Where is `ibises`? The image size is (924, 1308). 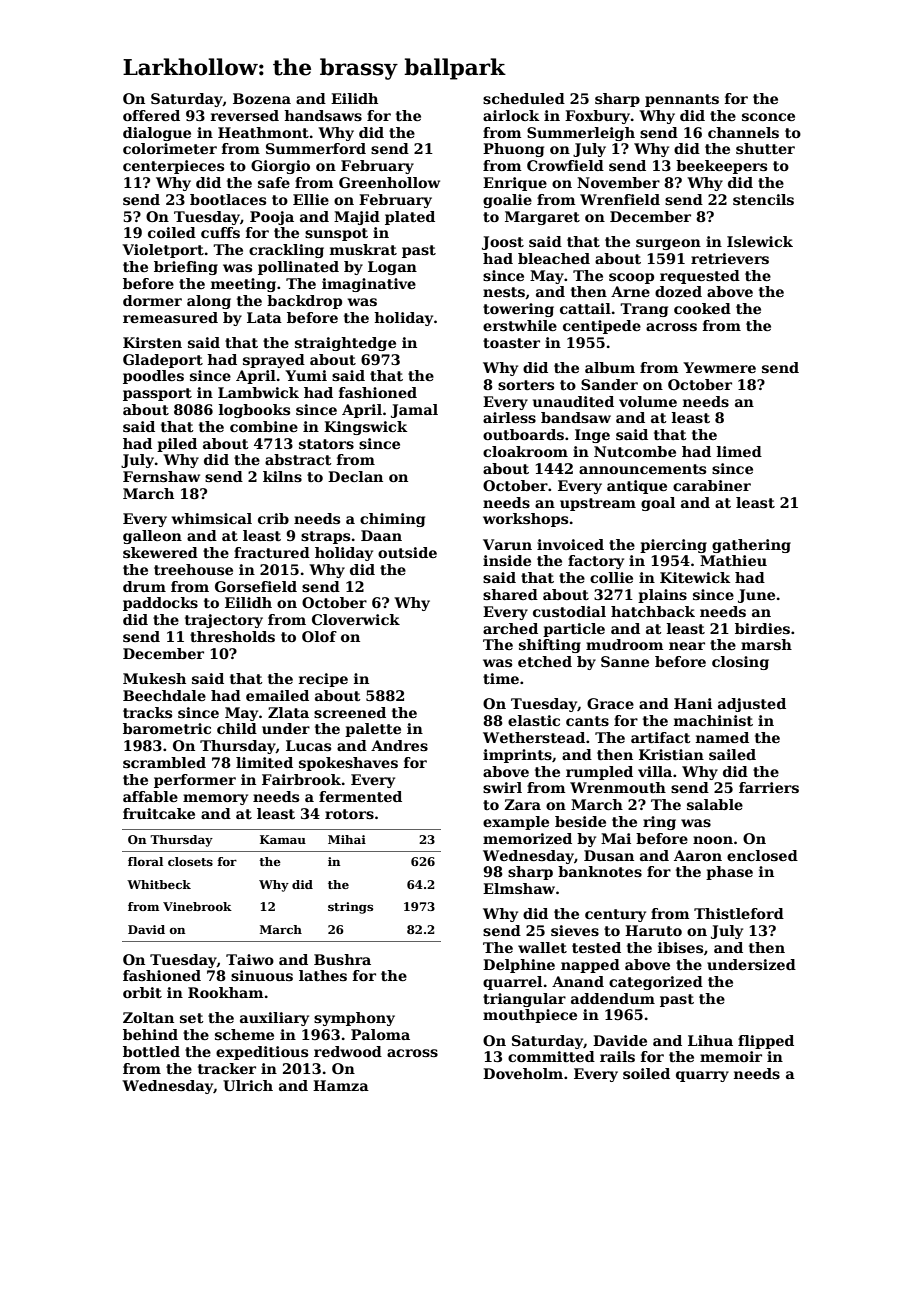
ibises is located at coordinates (680, 947).
